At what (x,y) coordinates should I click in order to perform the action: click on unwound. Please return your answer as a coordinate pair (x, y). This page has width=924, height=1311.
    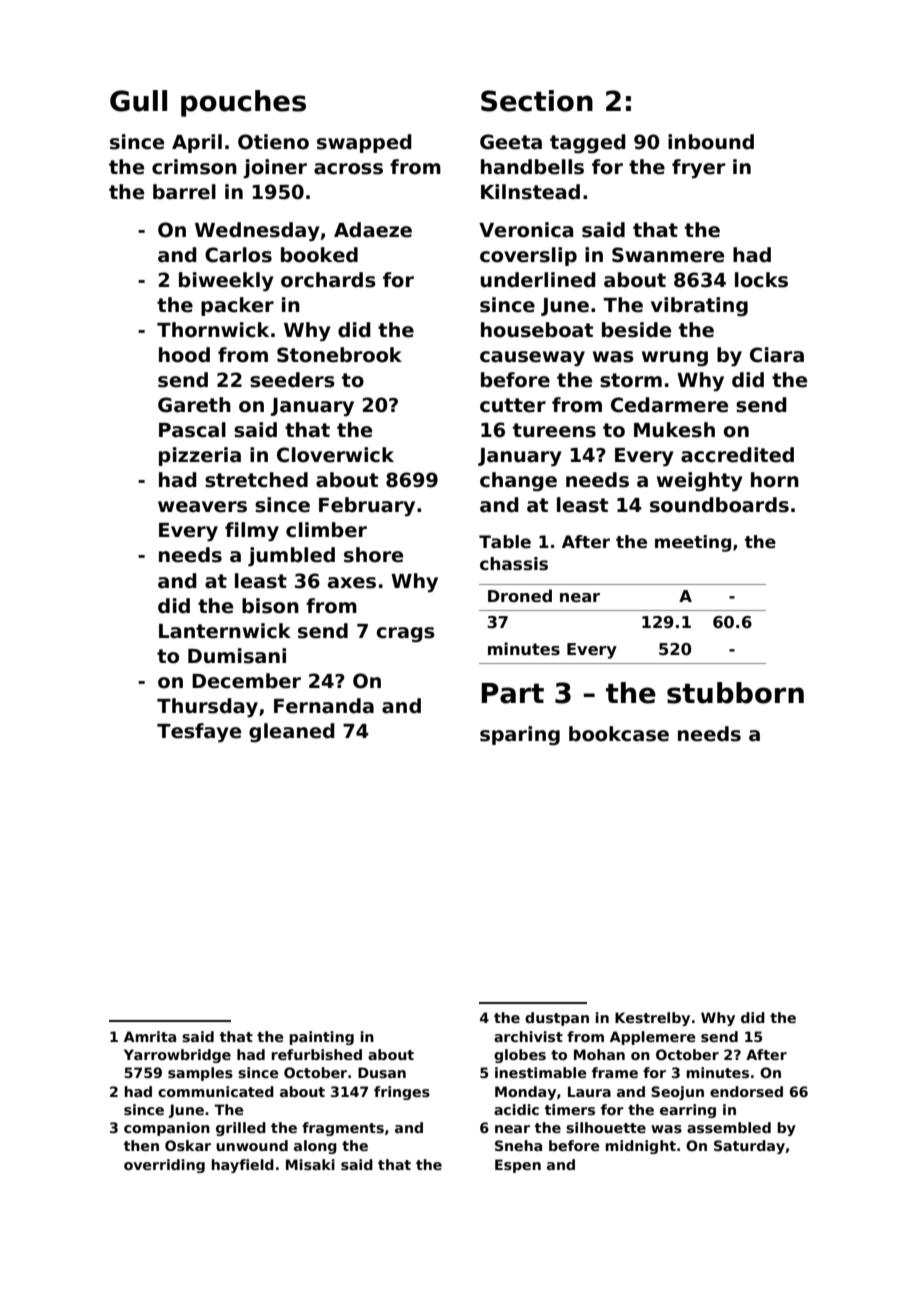
    Looking at the image, I should click on (252, 1145).
